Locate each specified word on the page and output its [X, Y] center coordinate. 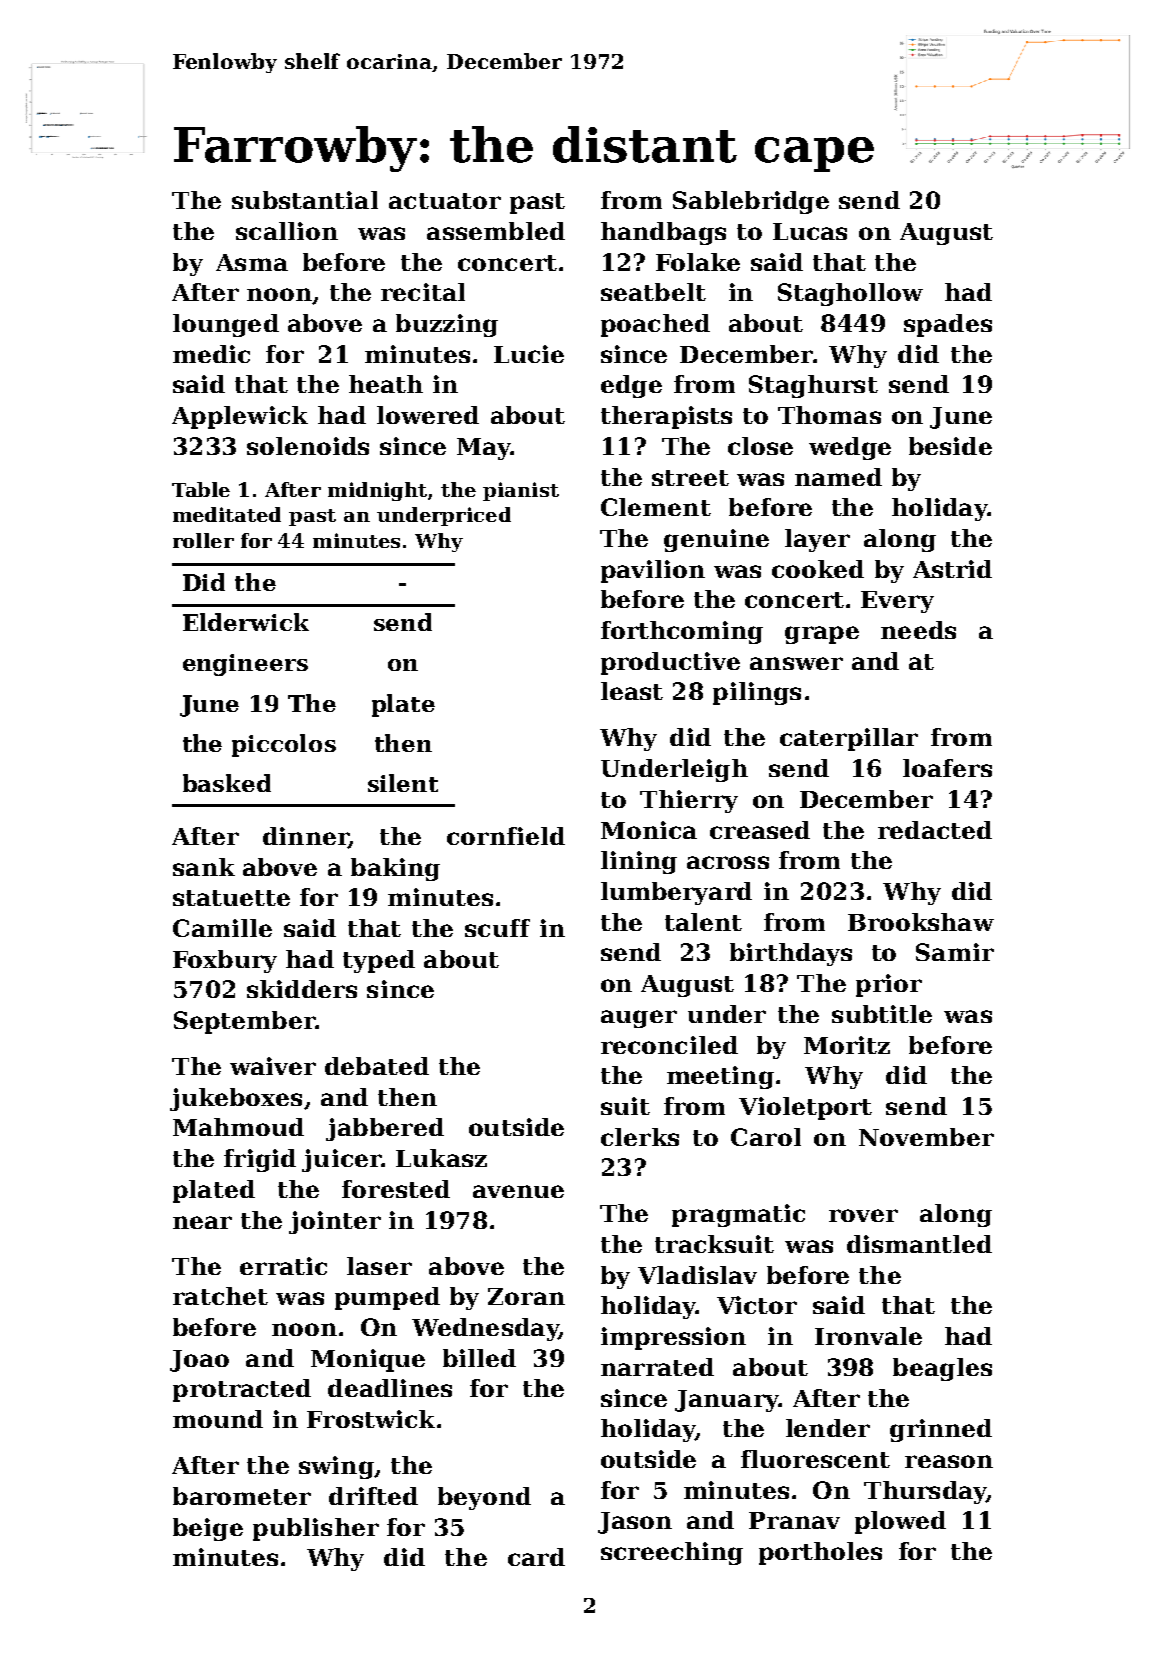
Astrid [952, 569]
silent [403, 783]
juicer [341, 1160]
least [632, 691]
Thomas [829, 415]
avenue [518, 1191]
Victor [757, 1305]
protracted [242, 1390]
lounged [226, 325]
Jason [635, 1523]
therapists [666, 417]
